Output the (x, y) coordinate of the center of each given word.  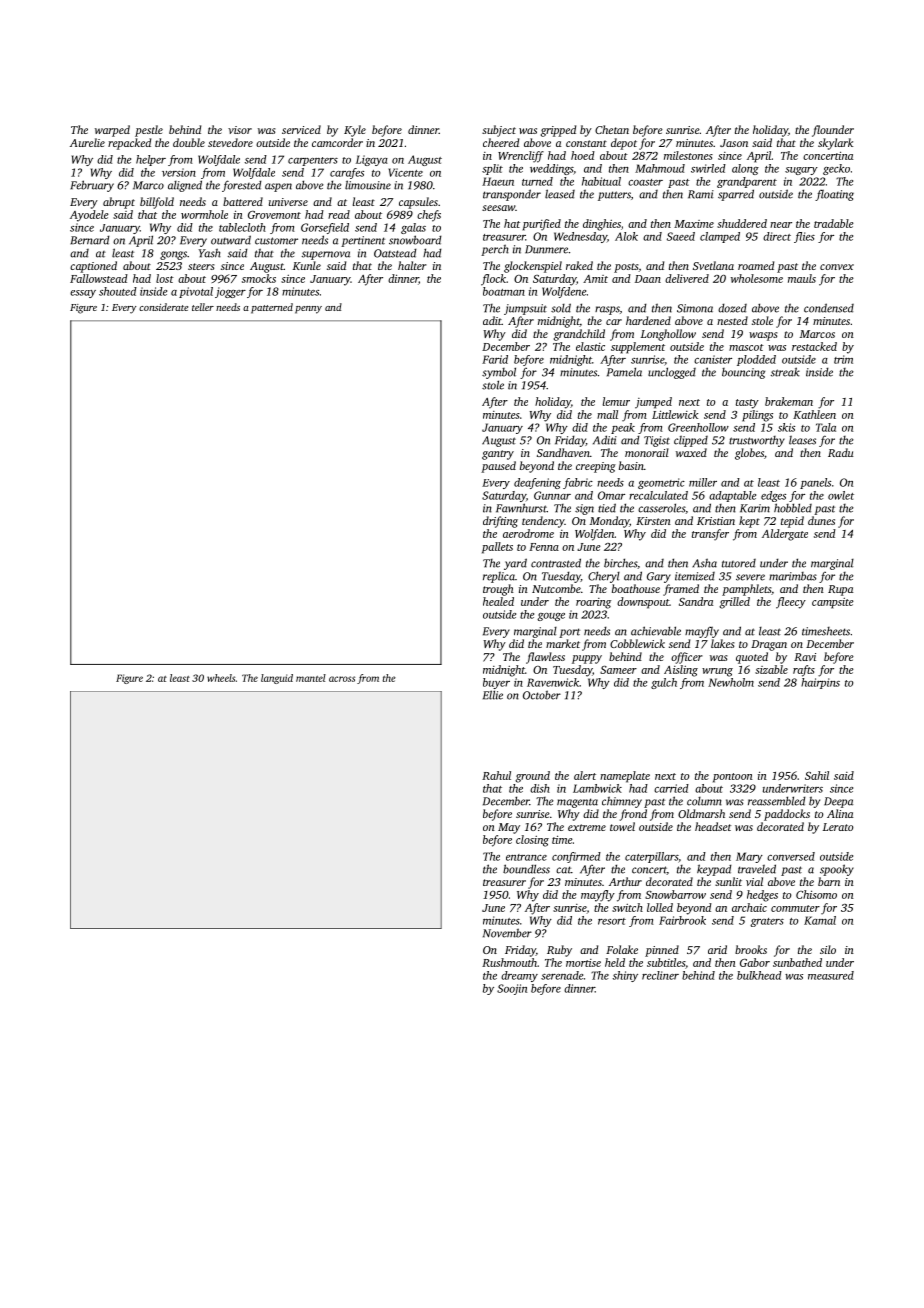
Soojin (512, 989)
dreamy (519, 976)
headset (713, 826)
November (507, 933)
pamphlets (746, 590)
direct (777, 236)
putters (614, 196)
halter (412, 265)
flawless (545, 658)
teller (203, 307)
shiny (625, 976)
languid (277, 679)
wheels (221, 678)
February (92, 186)
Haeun (498, 181)
